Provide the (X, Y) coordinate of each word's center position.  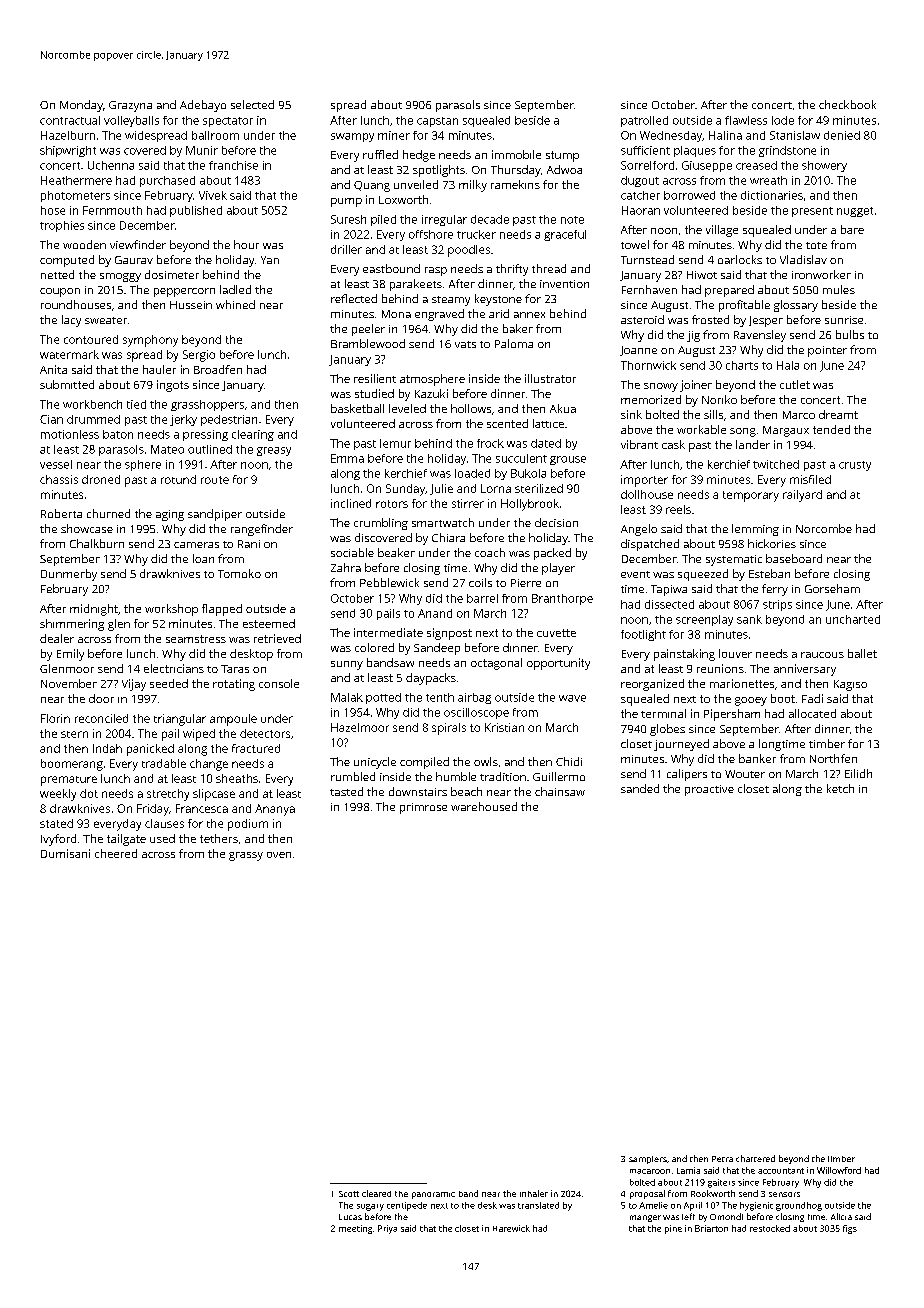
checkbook (847, 104)
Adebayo (203, 106)
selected (252, 104)
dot (89, 793)
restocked (770, 1228)
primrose (423, 808)
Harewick (511, 1228)
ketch (840, 788)
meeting (355, 1229)
